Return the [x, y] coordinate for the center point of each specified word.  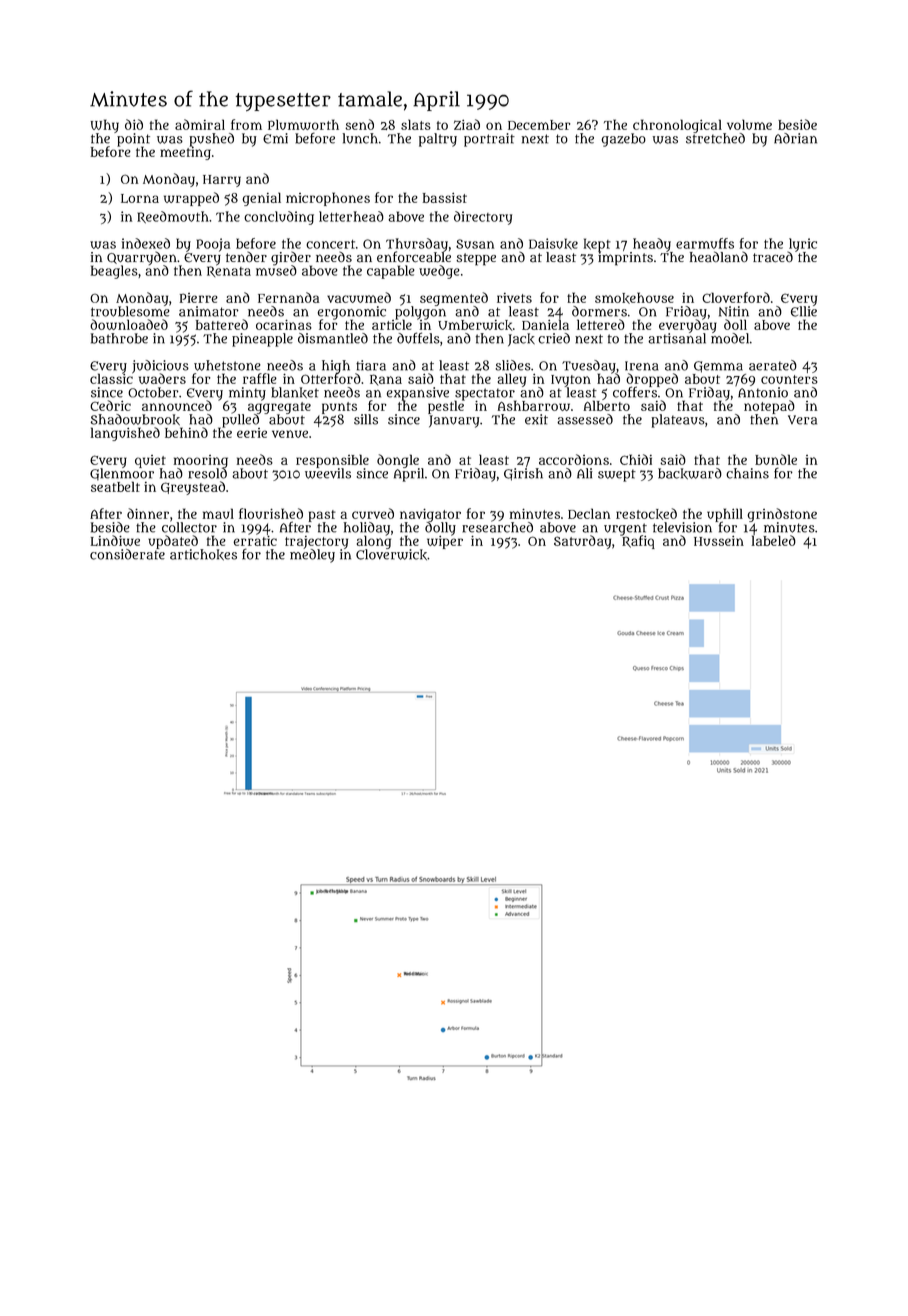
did [134, 124]
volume [749, 124]
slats [416, 124]
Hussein [719, 541]
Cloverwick [391, 554]
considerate [127, 554]
